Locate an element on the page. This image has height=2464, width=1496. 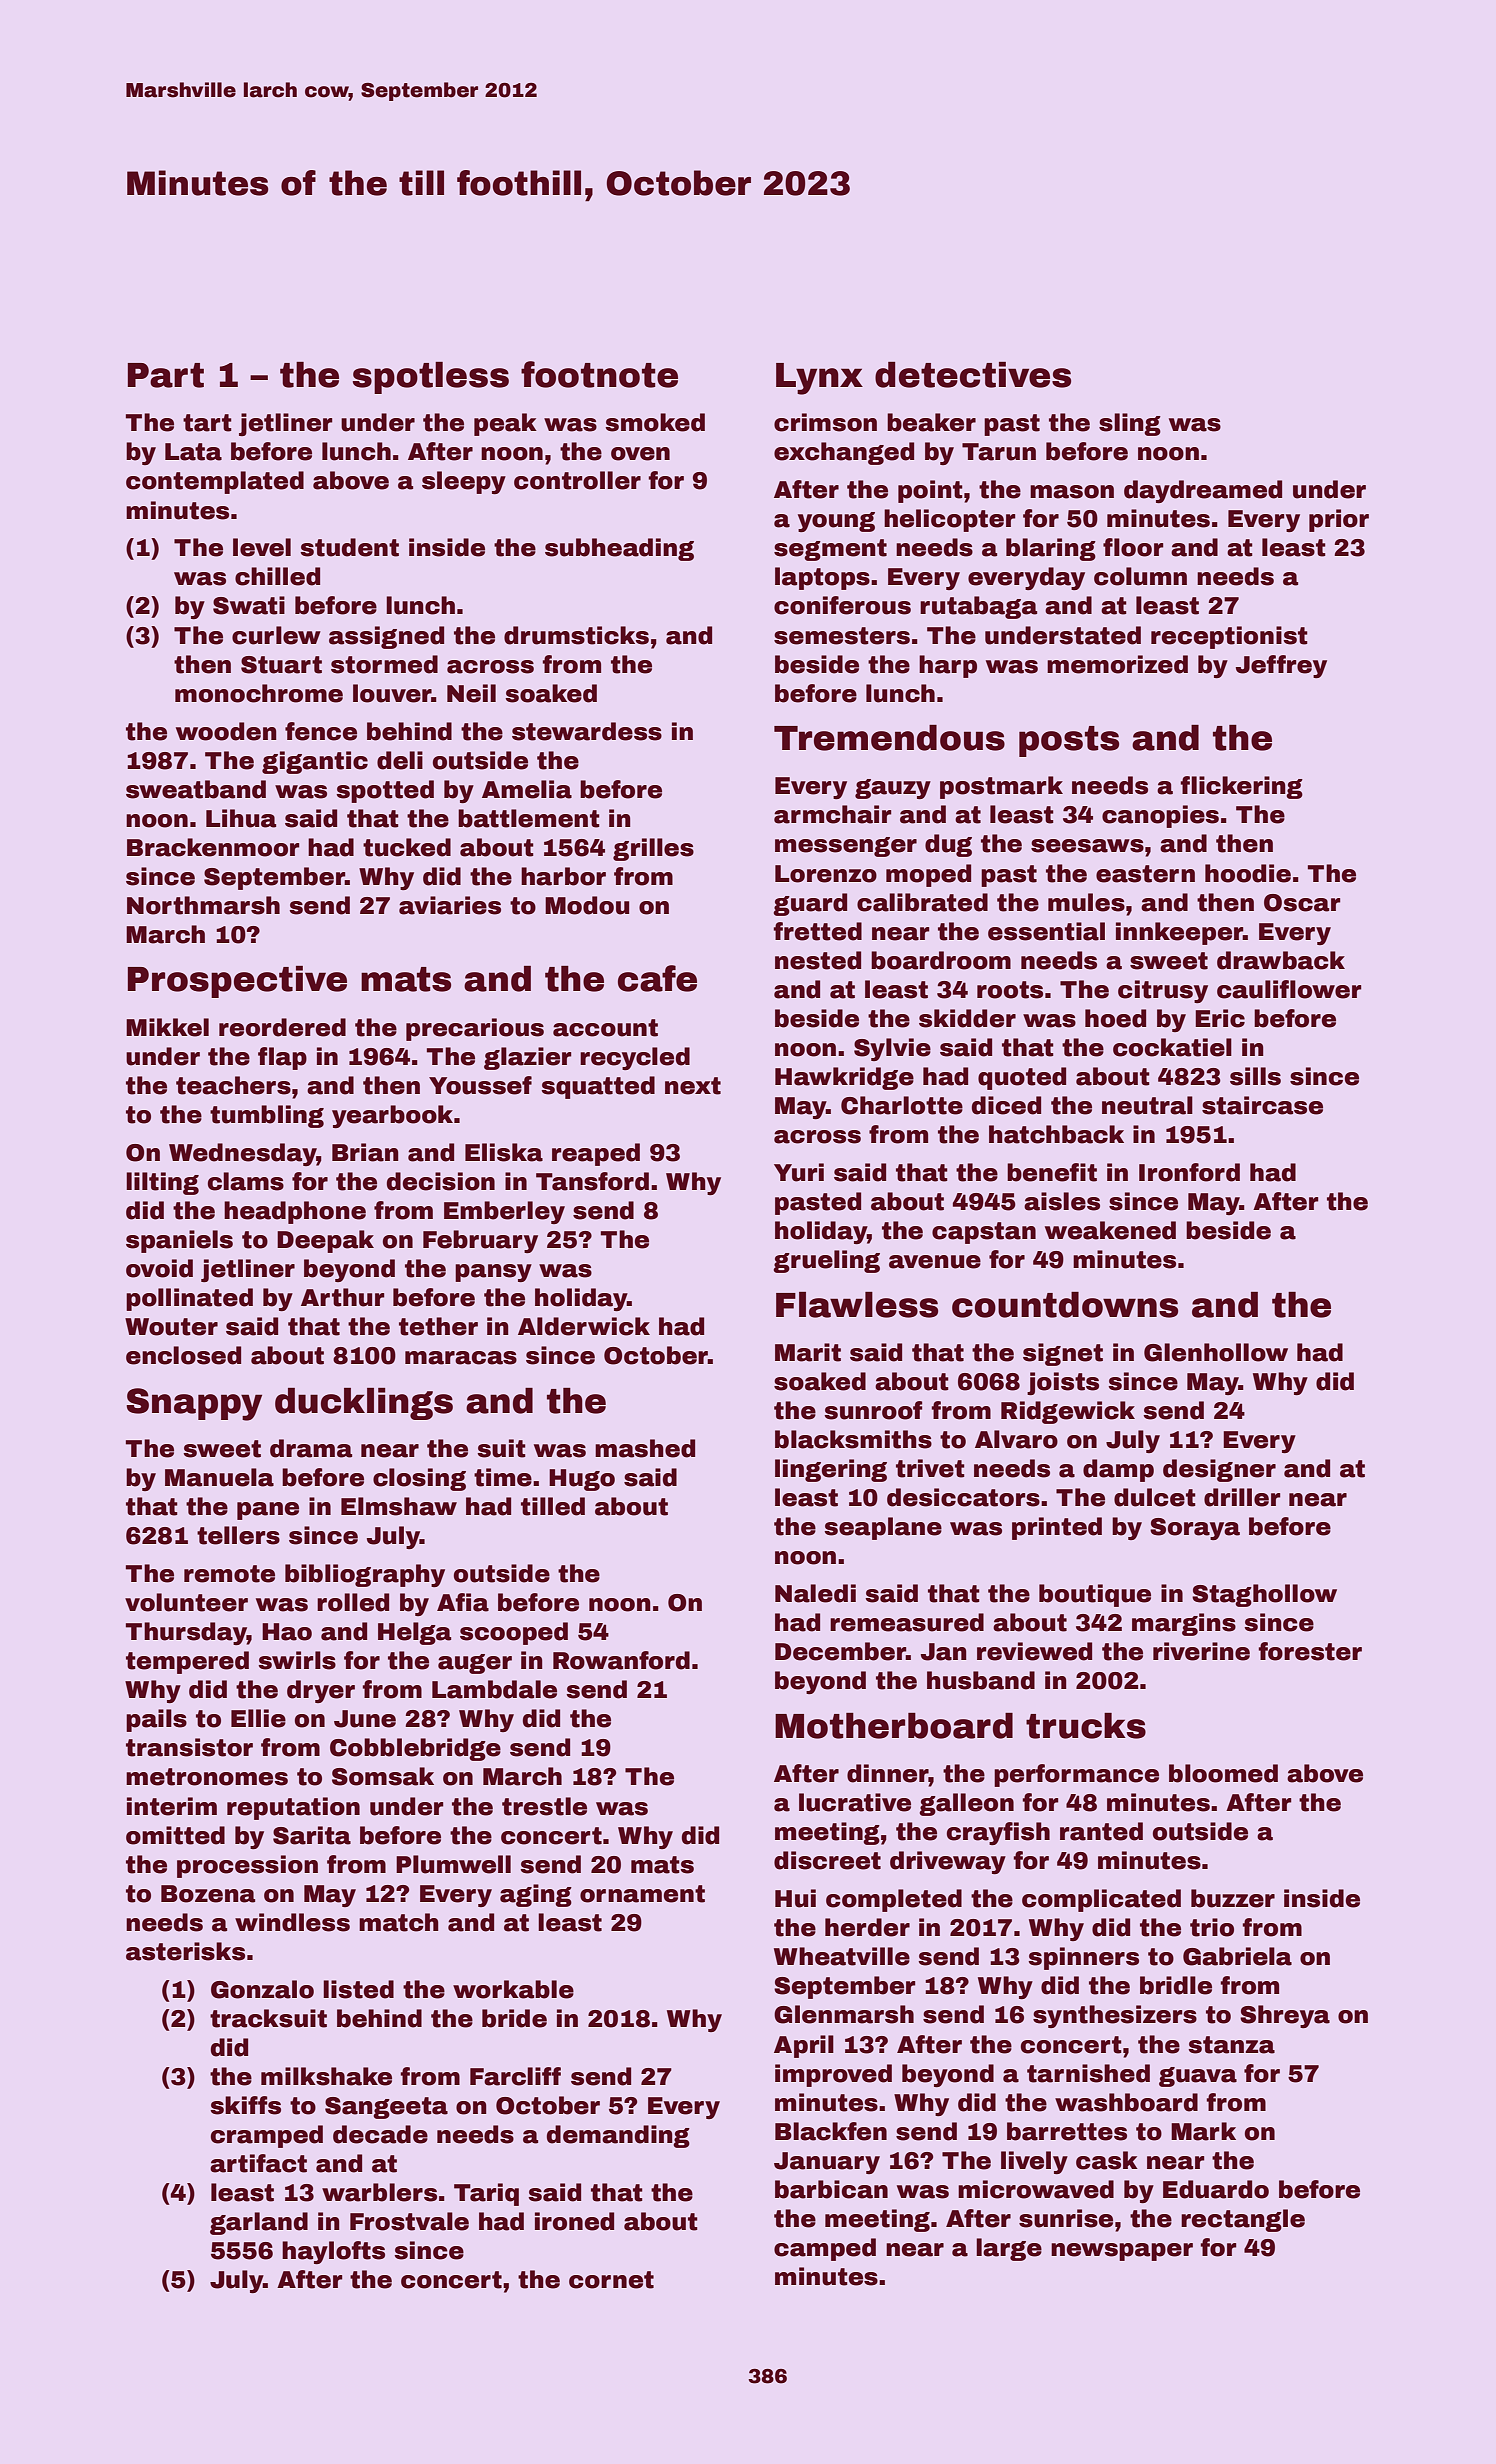
trio is located at coordinates (1212, 1927).
